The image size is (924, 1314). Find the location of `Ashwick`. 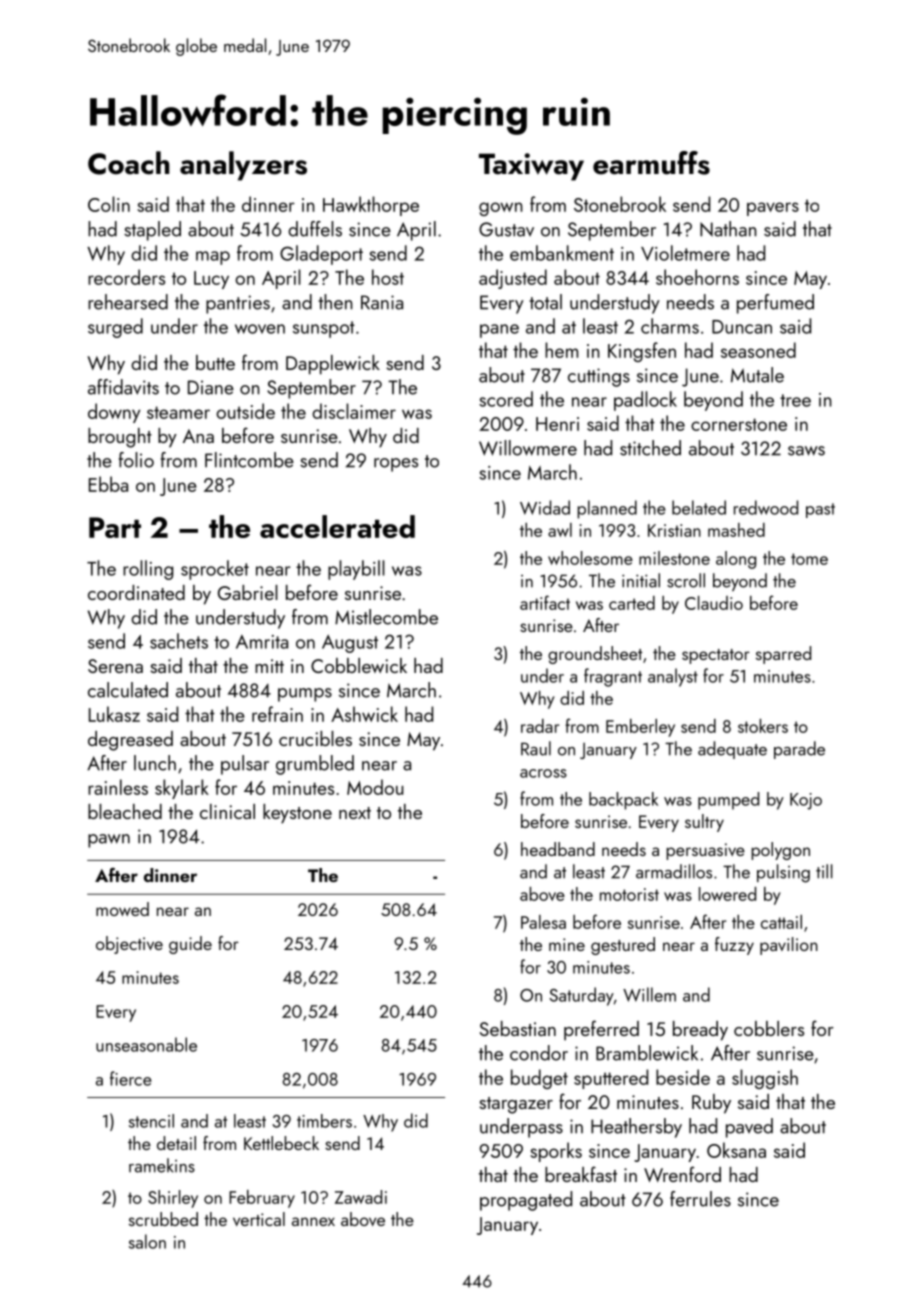

Ashwick is located at coordinates (364, 714).
